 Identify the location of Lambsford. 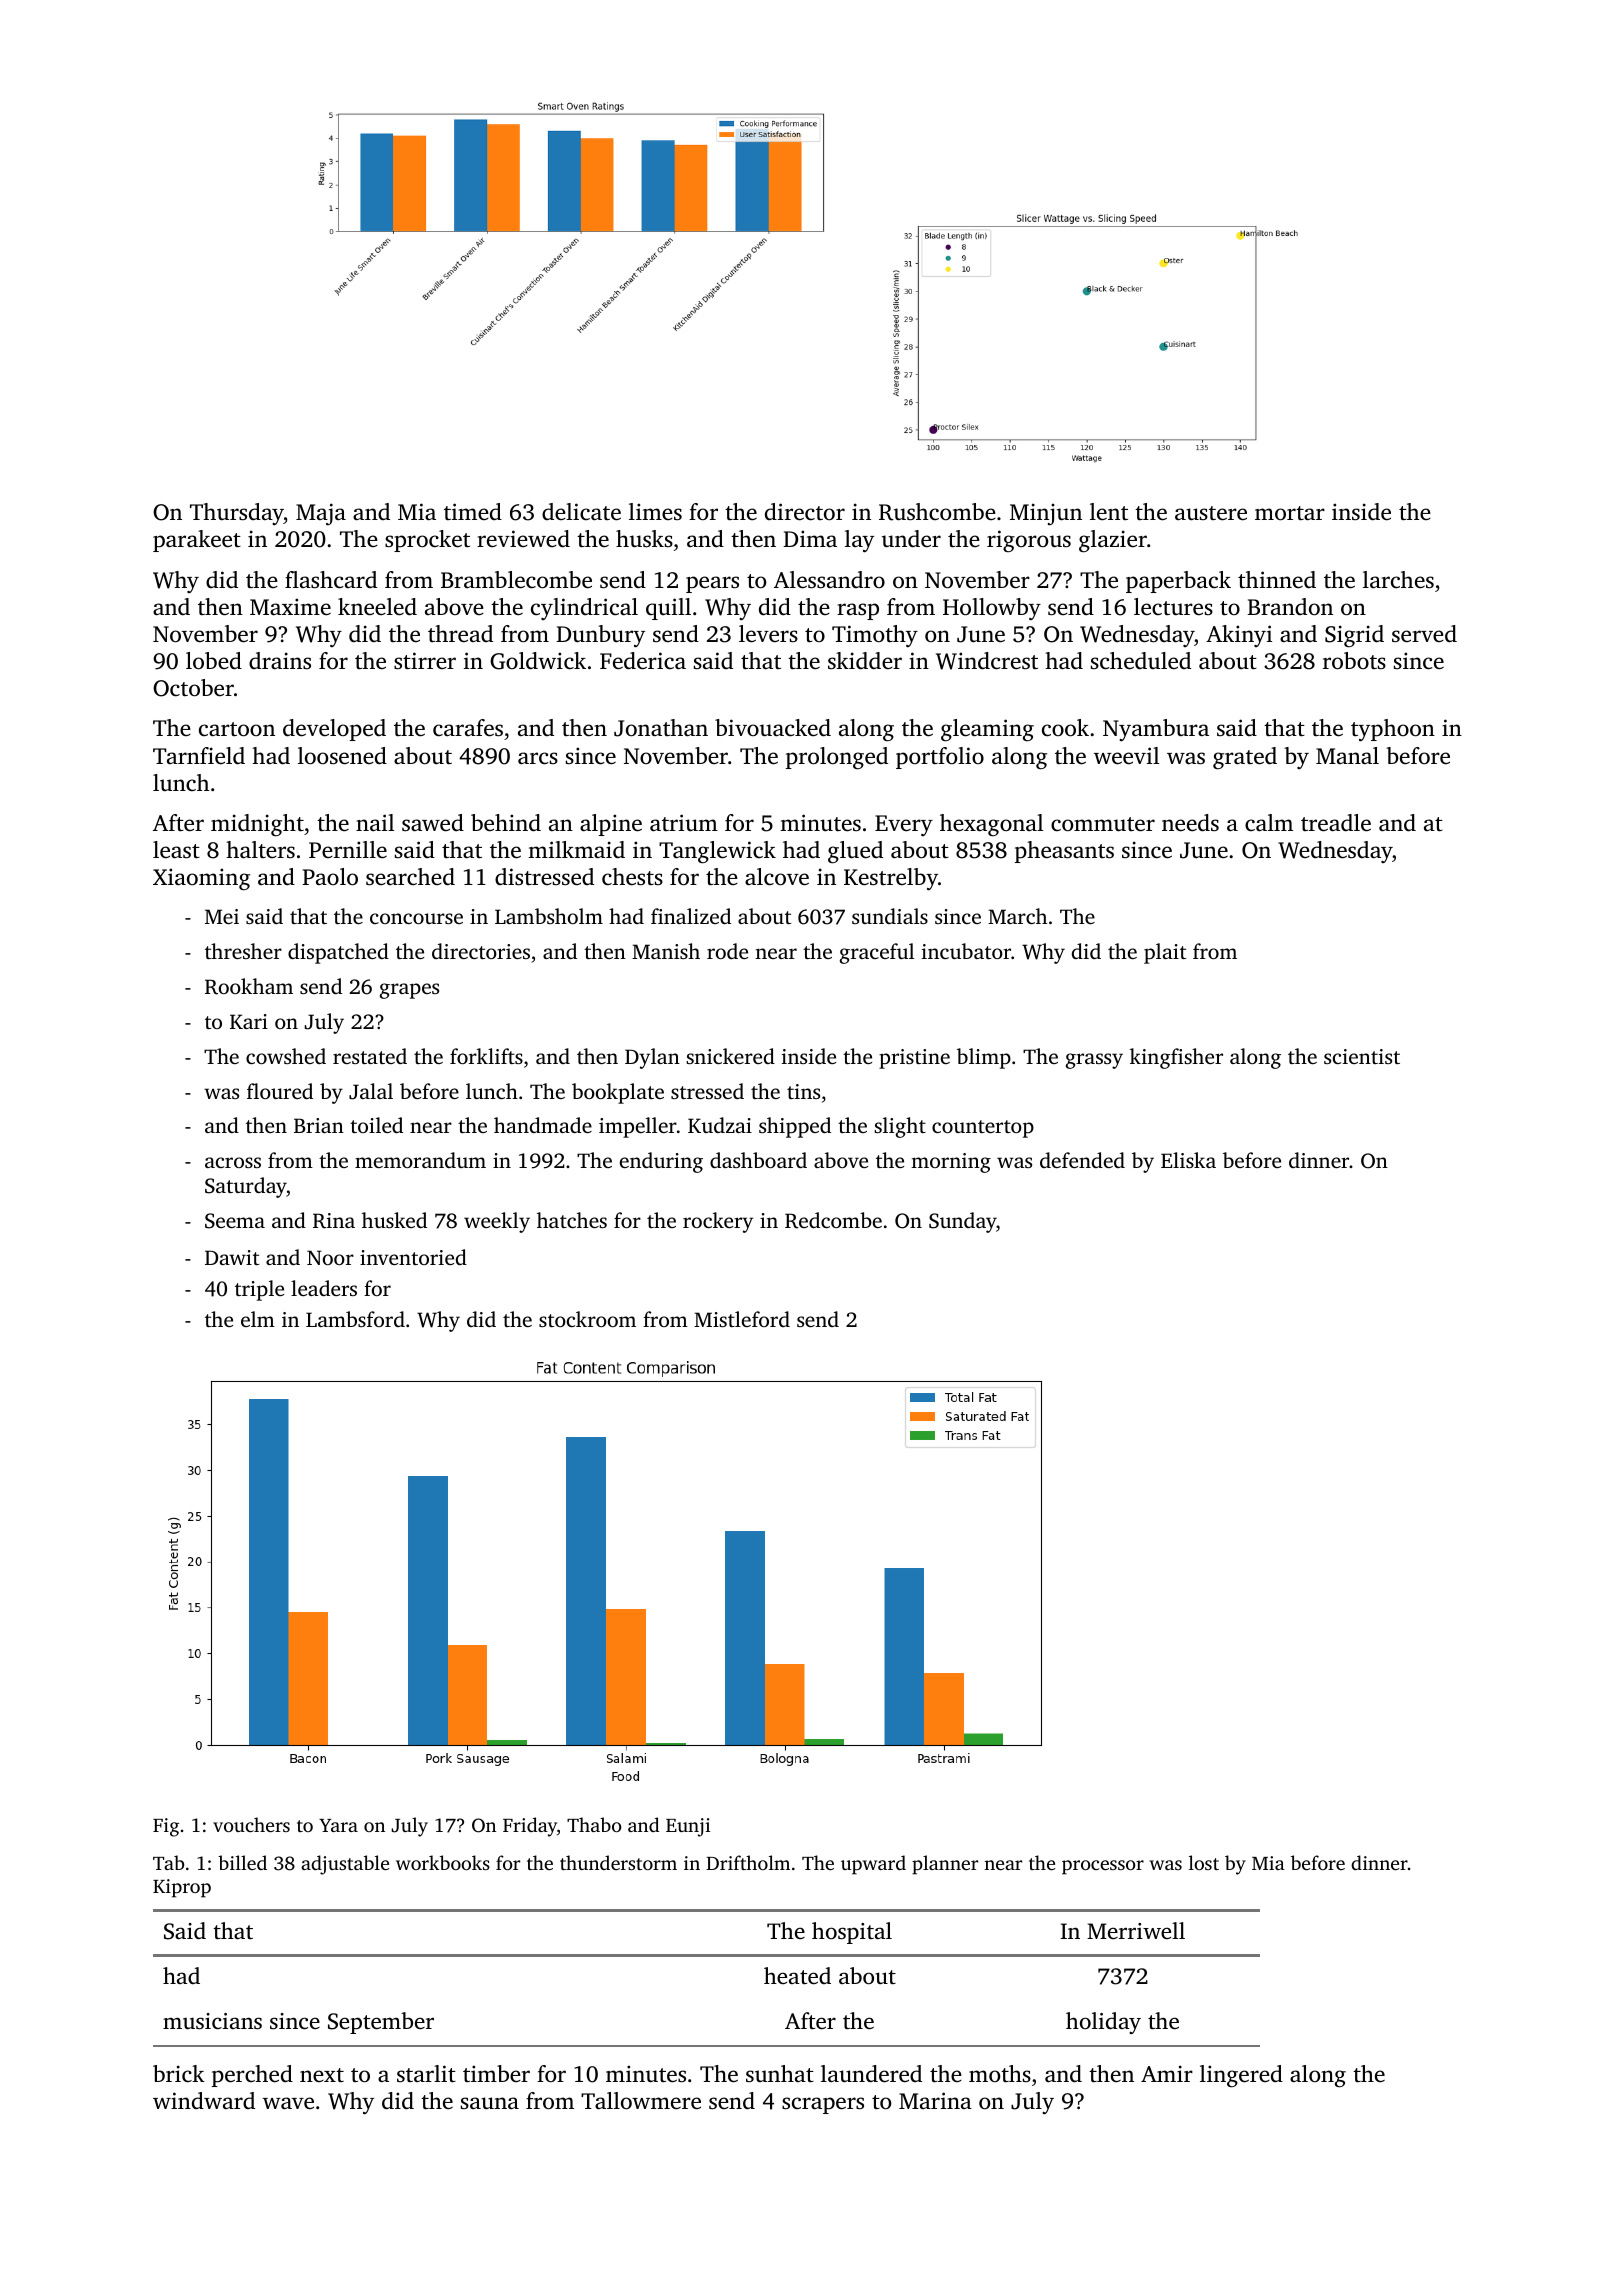
(355, 1319).
